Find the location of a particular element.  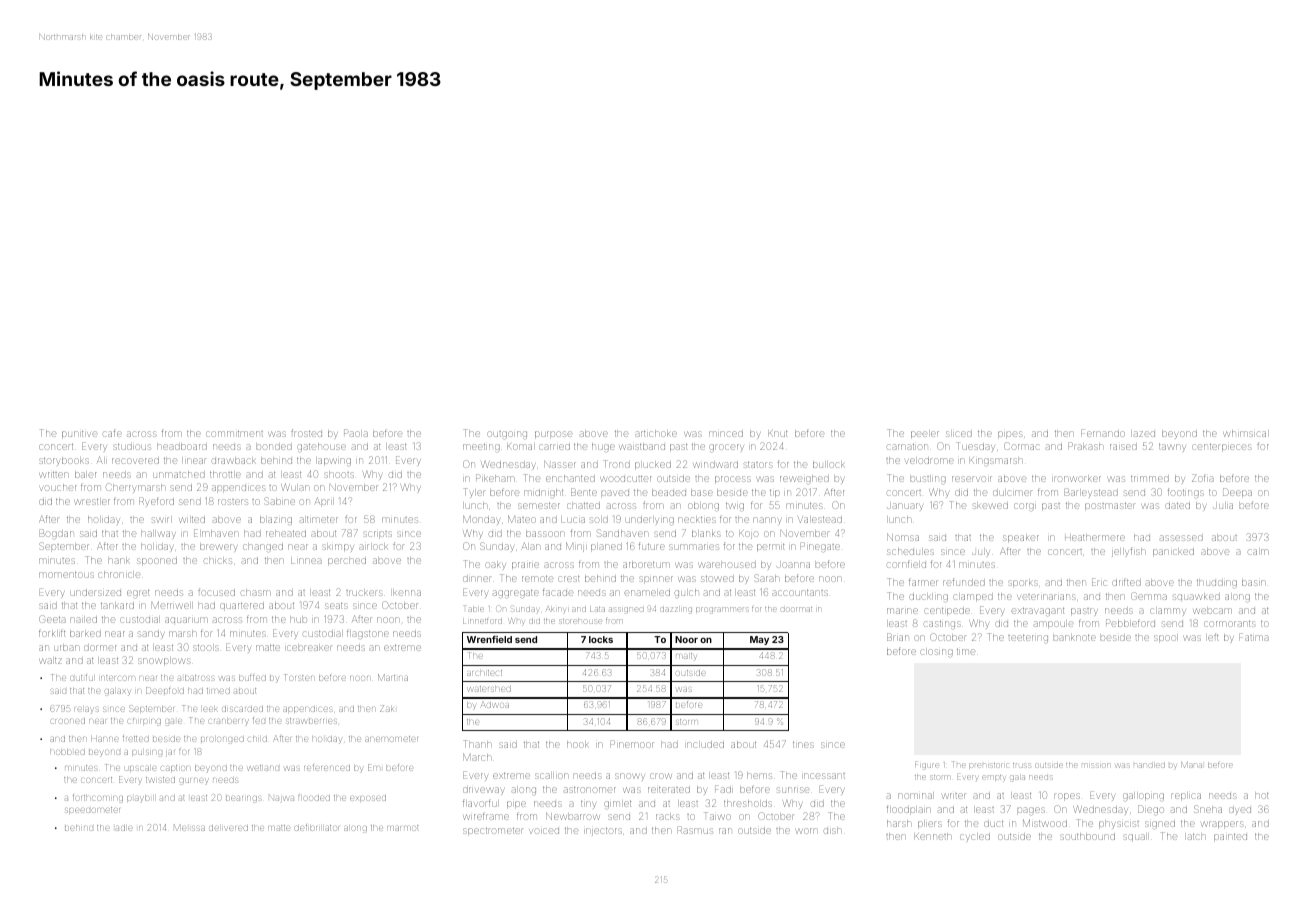

closing is located at coordinates (937, 653).
